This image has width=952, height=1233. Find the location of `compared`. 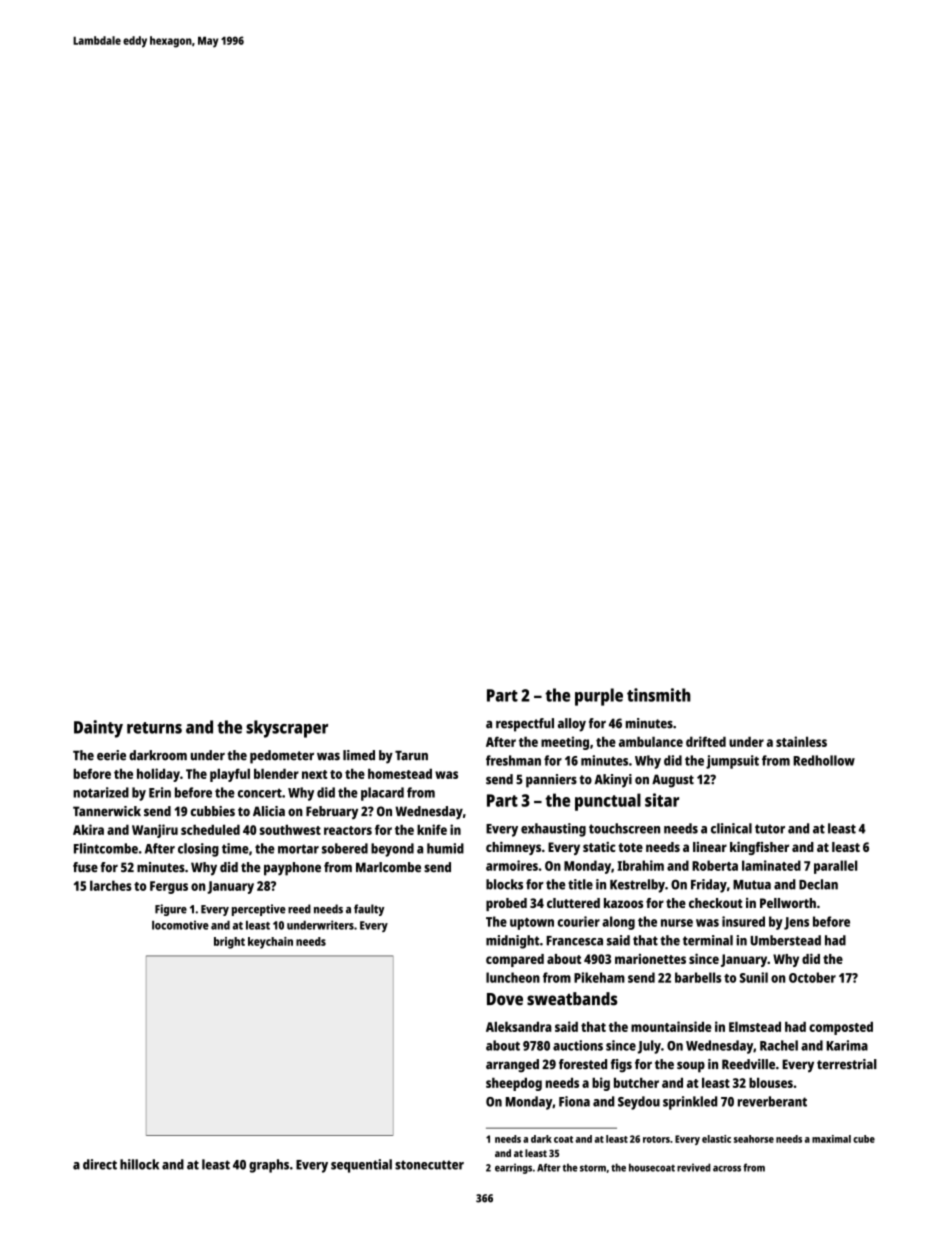

compared is located at coordinates (515, 960).
